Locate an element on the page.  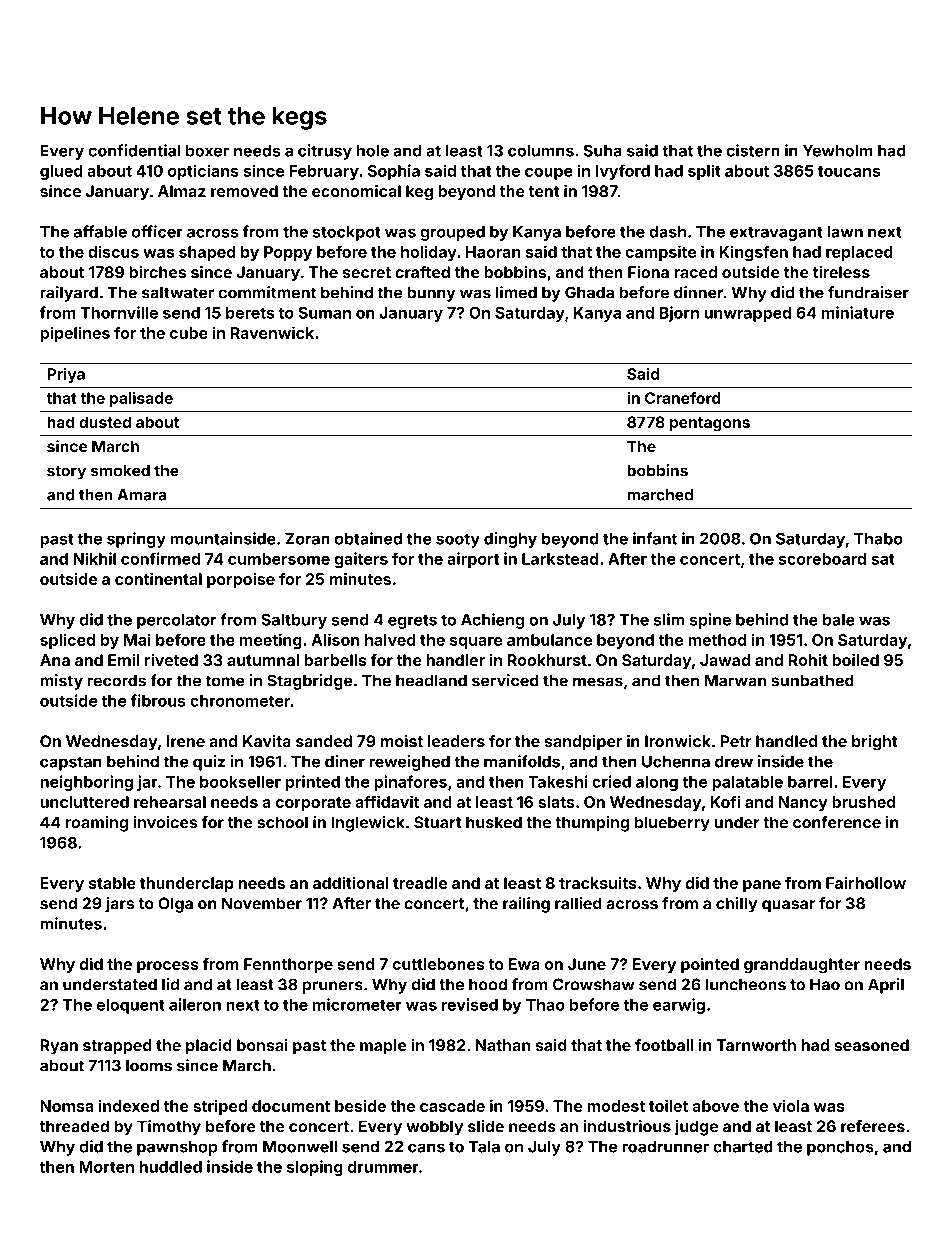
sloping is located at coordinates (315, 1168).
